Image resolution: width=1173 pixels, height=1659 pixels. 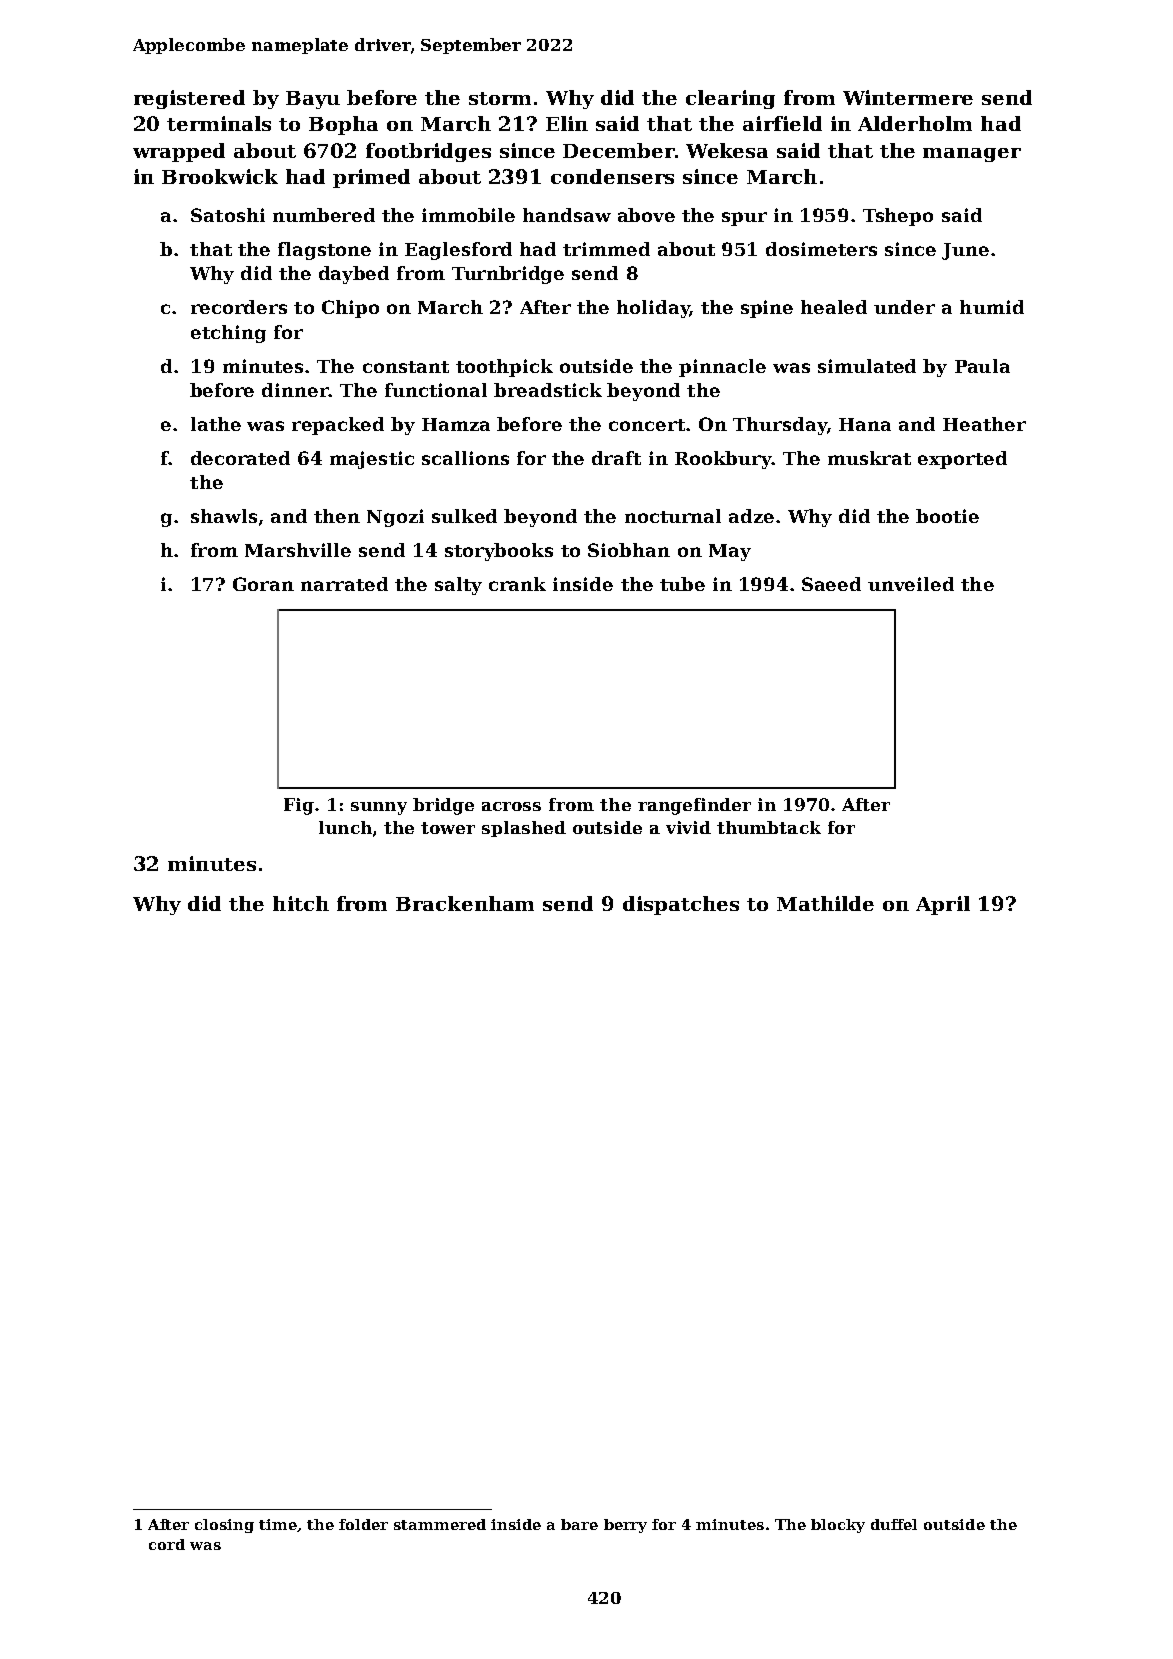 What do you see at coordinates (465, 903) in the page?
I see `Brackenham` at bounding box center [465, 903].
